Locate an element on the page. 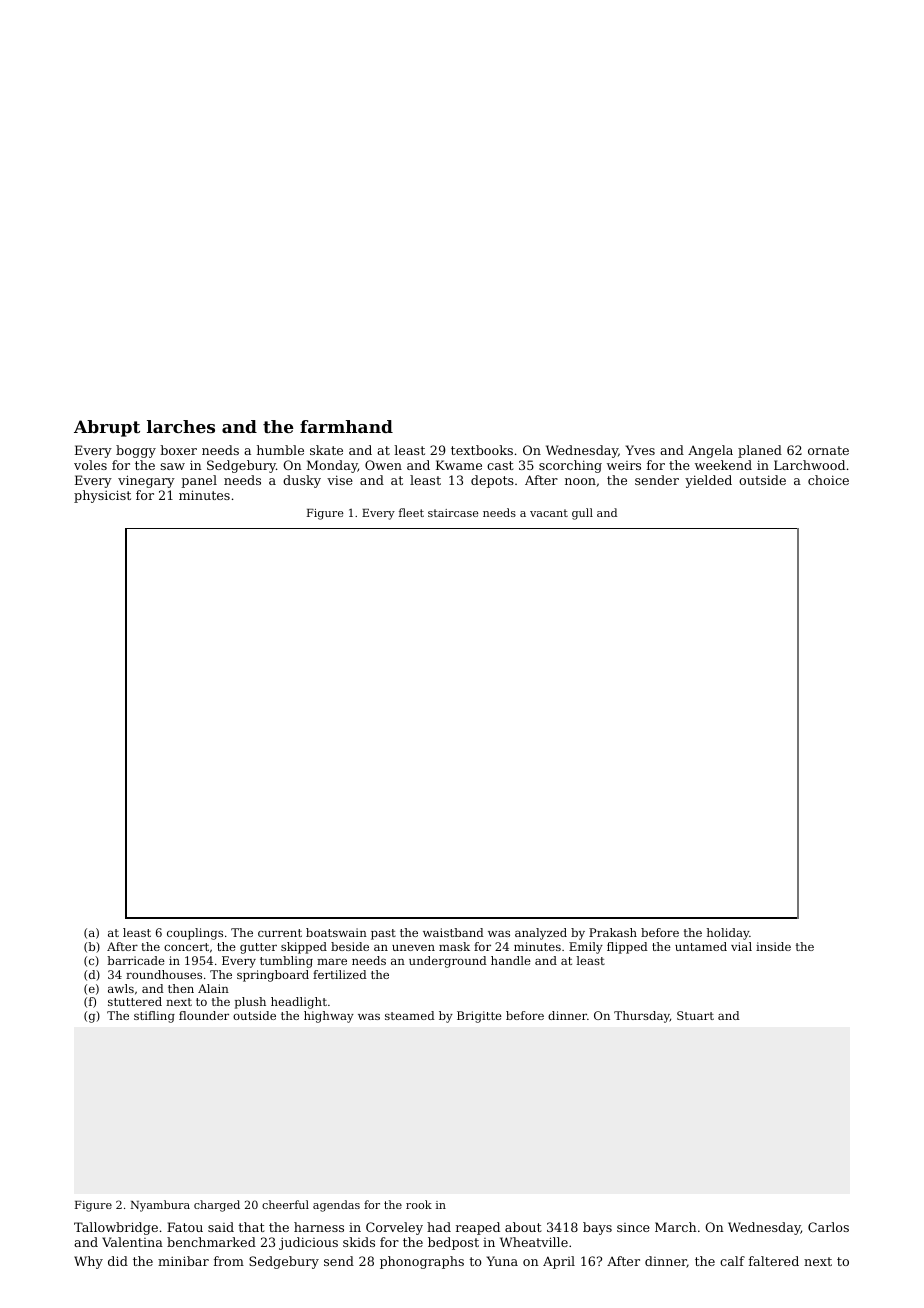  physicist is located at coordinates (102, 496).
